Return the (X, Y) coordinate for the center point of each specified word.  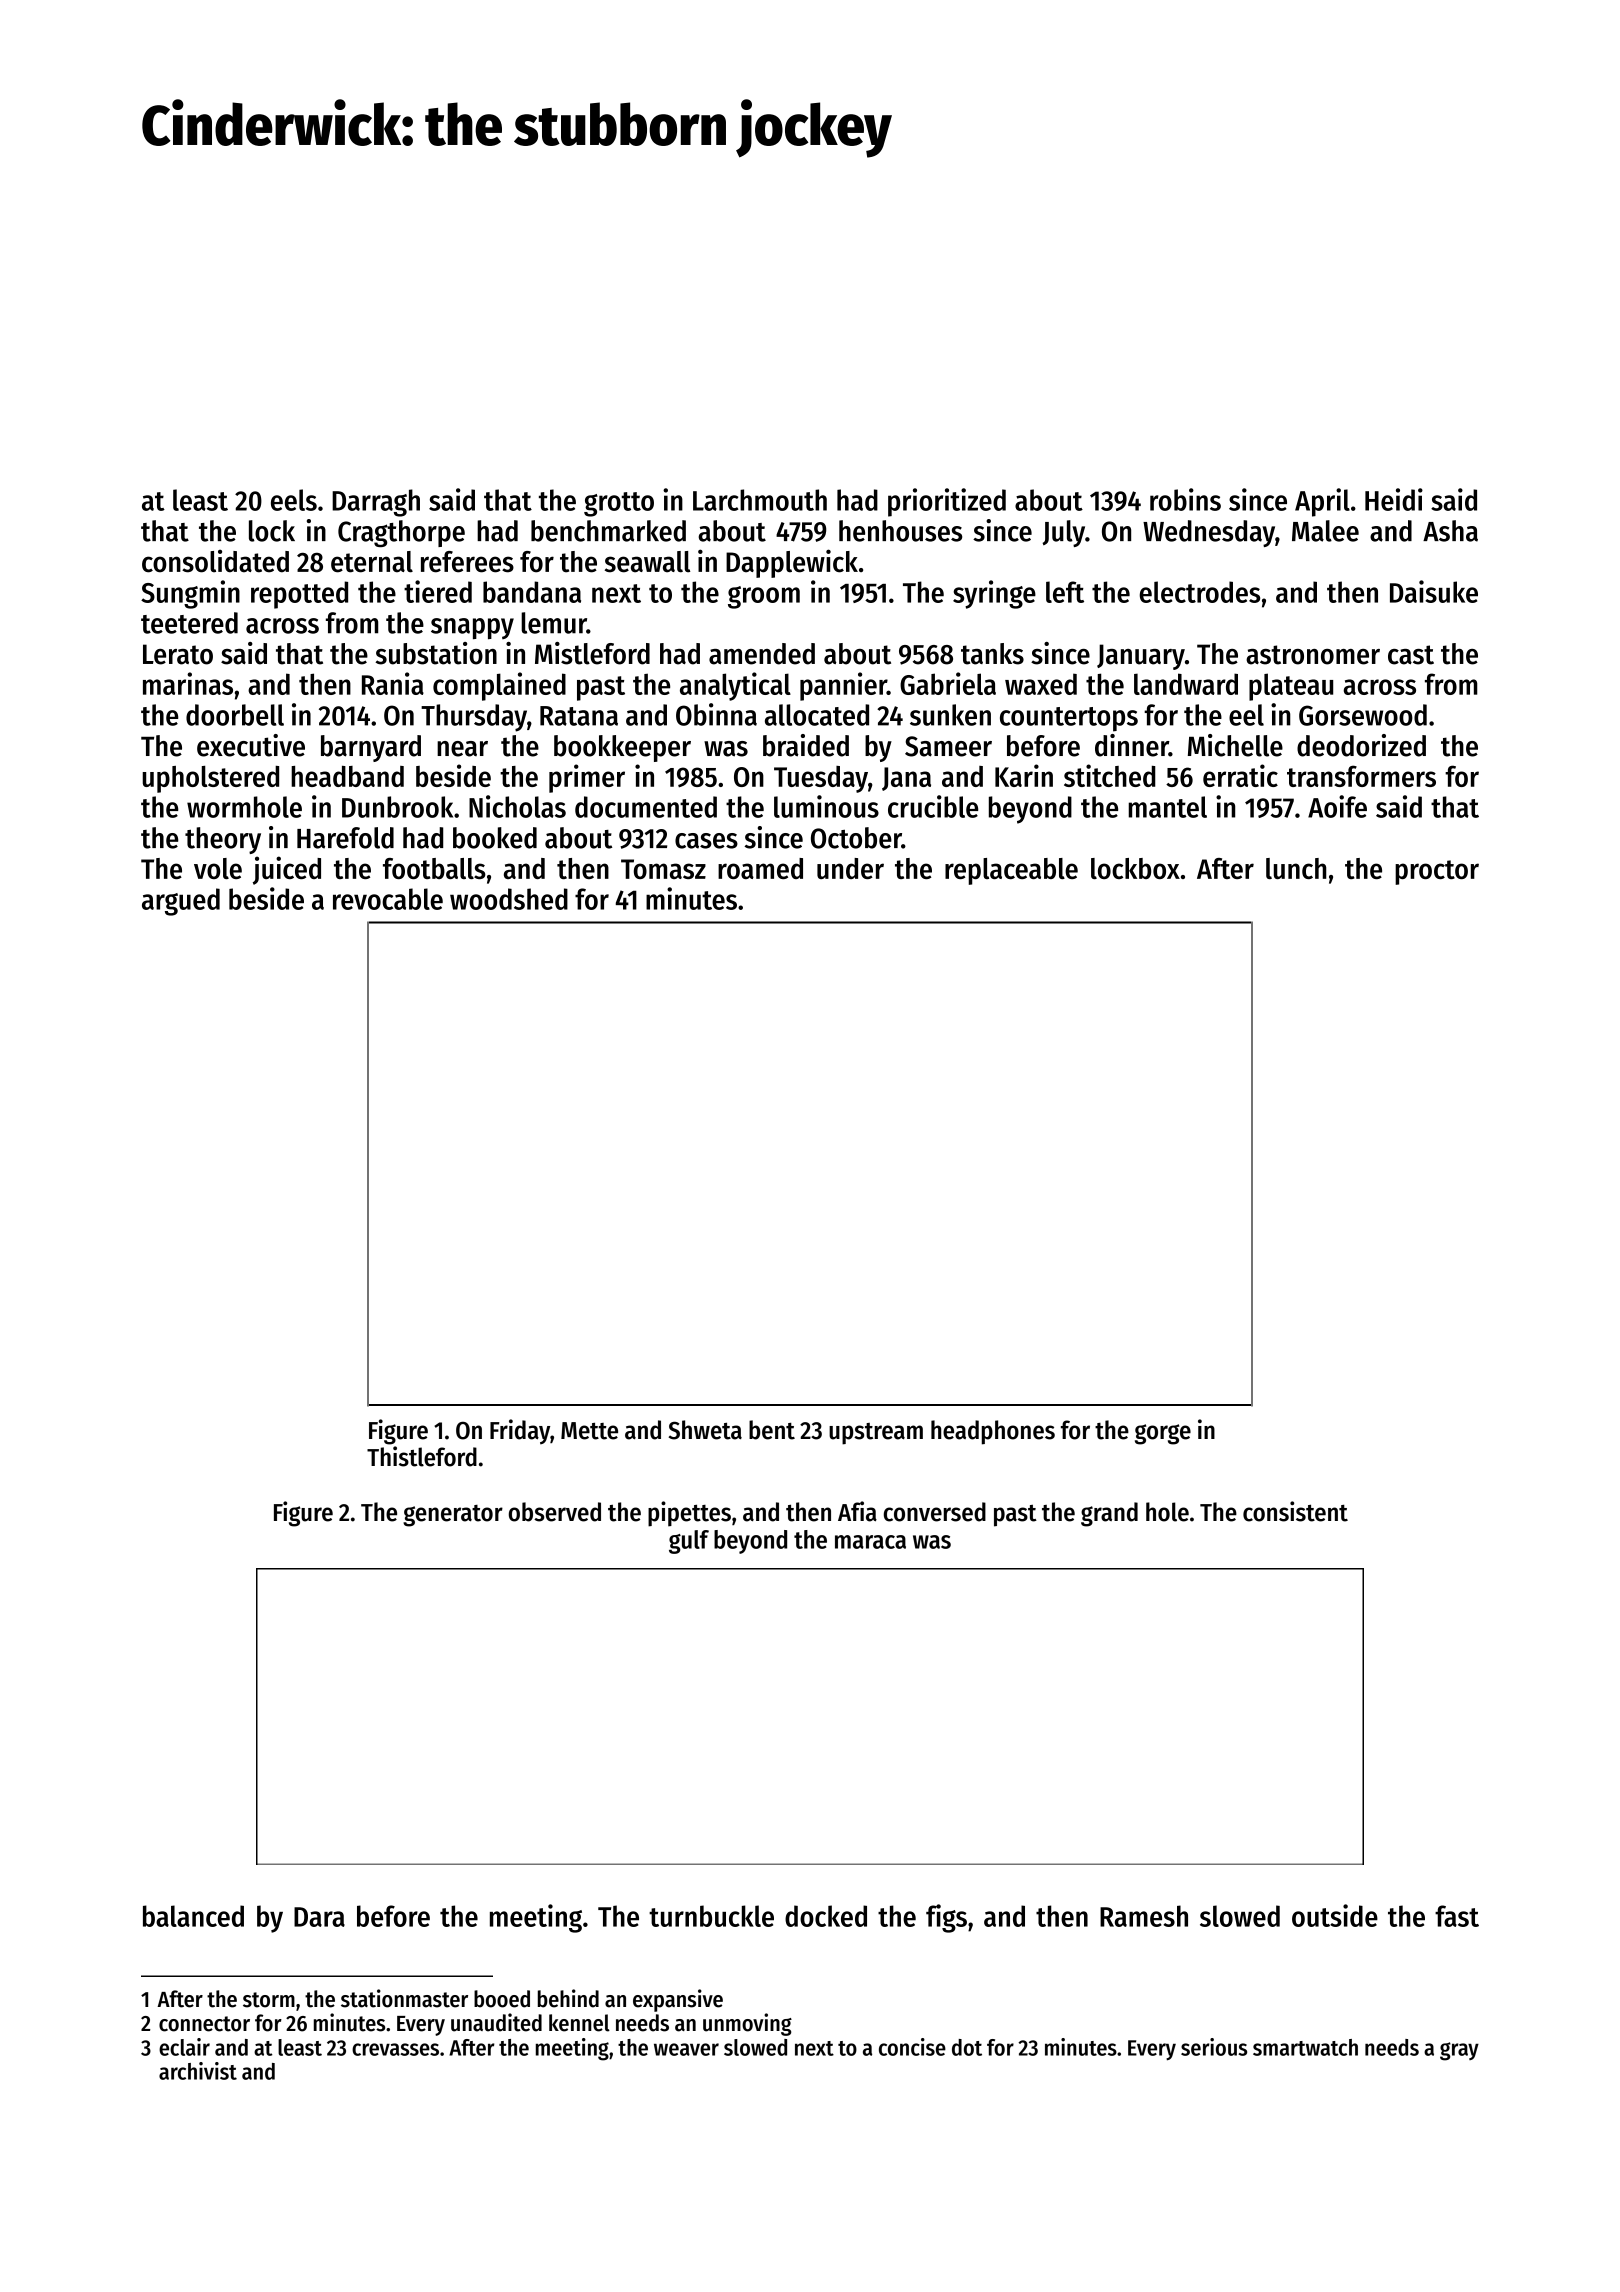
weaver (686, 2049)
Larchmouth (760, 500)
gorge (1163, 1434)
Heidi (1394, 499)
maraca (870, 1542)
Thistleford (422, 1456)
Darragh (376, 503)
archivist (198, 2071)
